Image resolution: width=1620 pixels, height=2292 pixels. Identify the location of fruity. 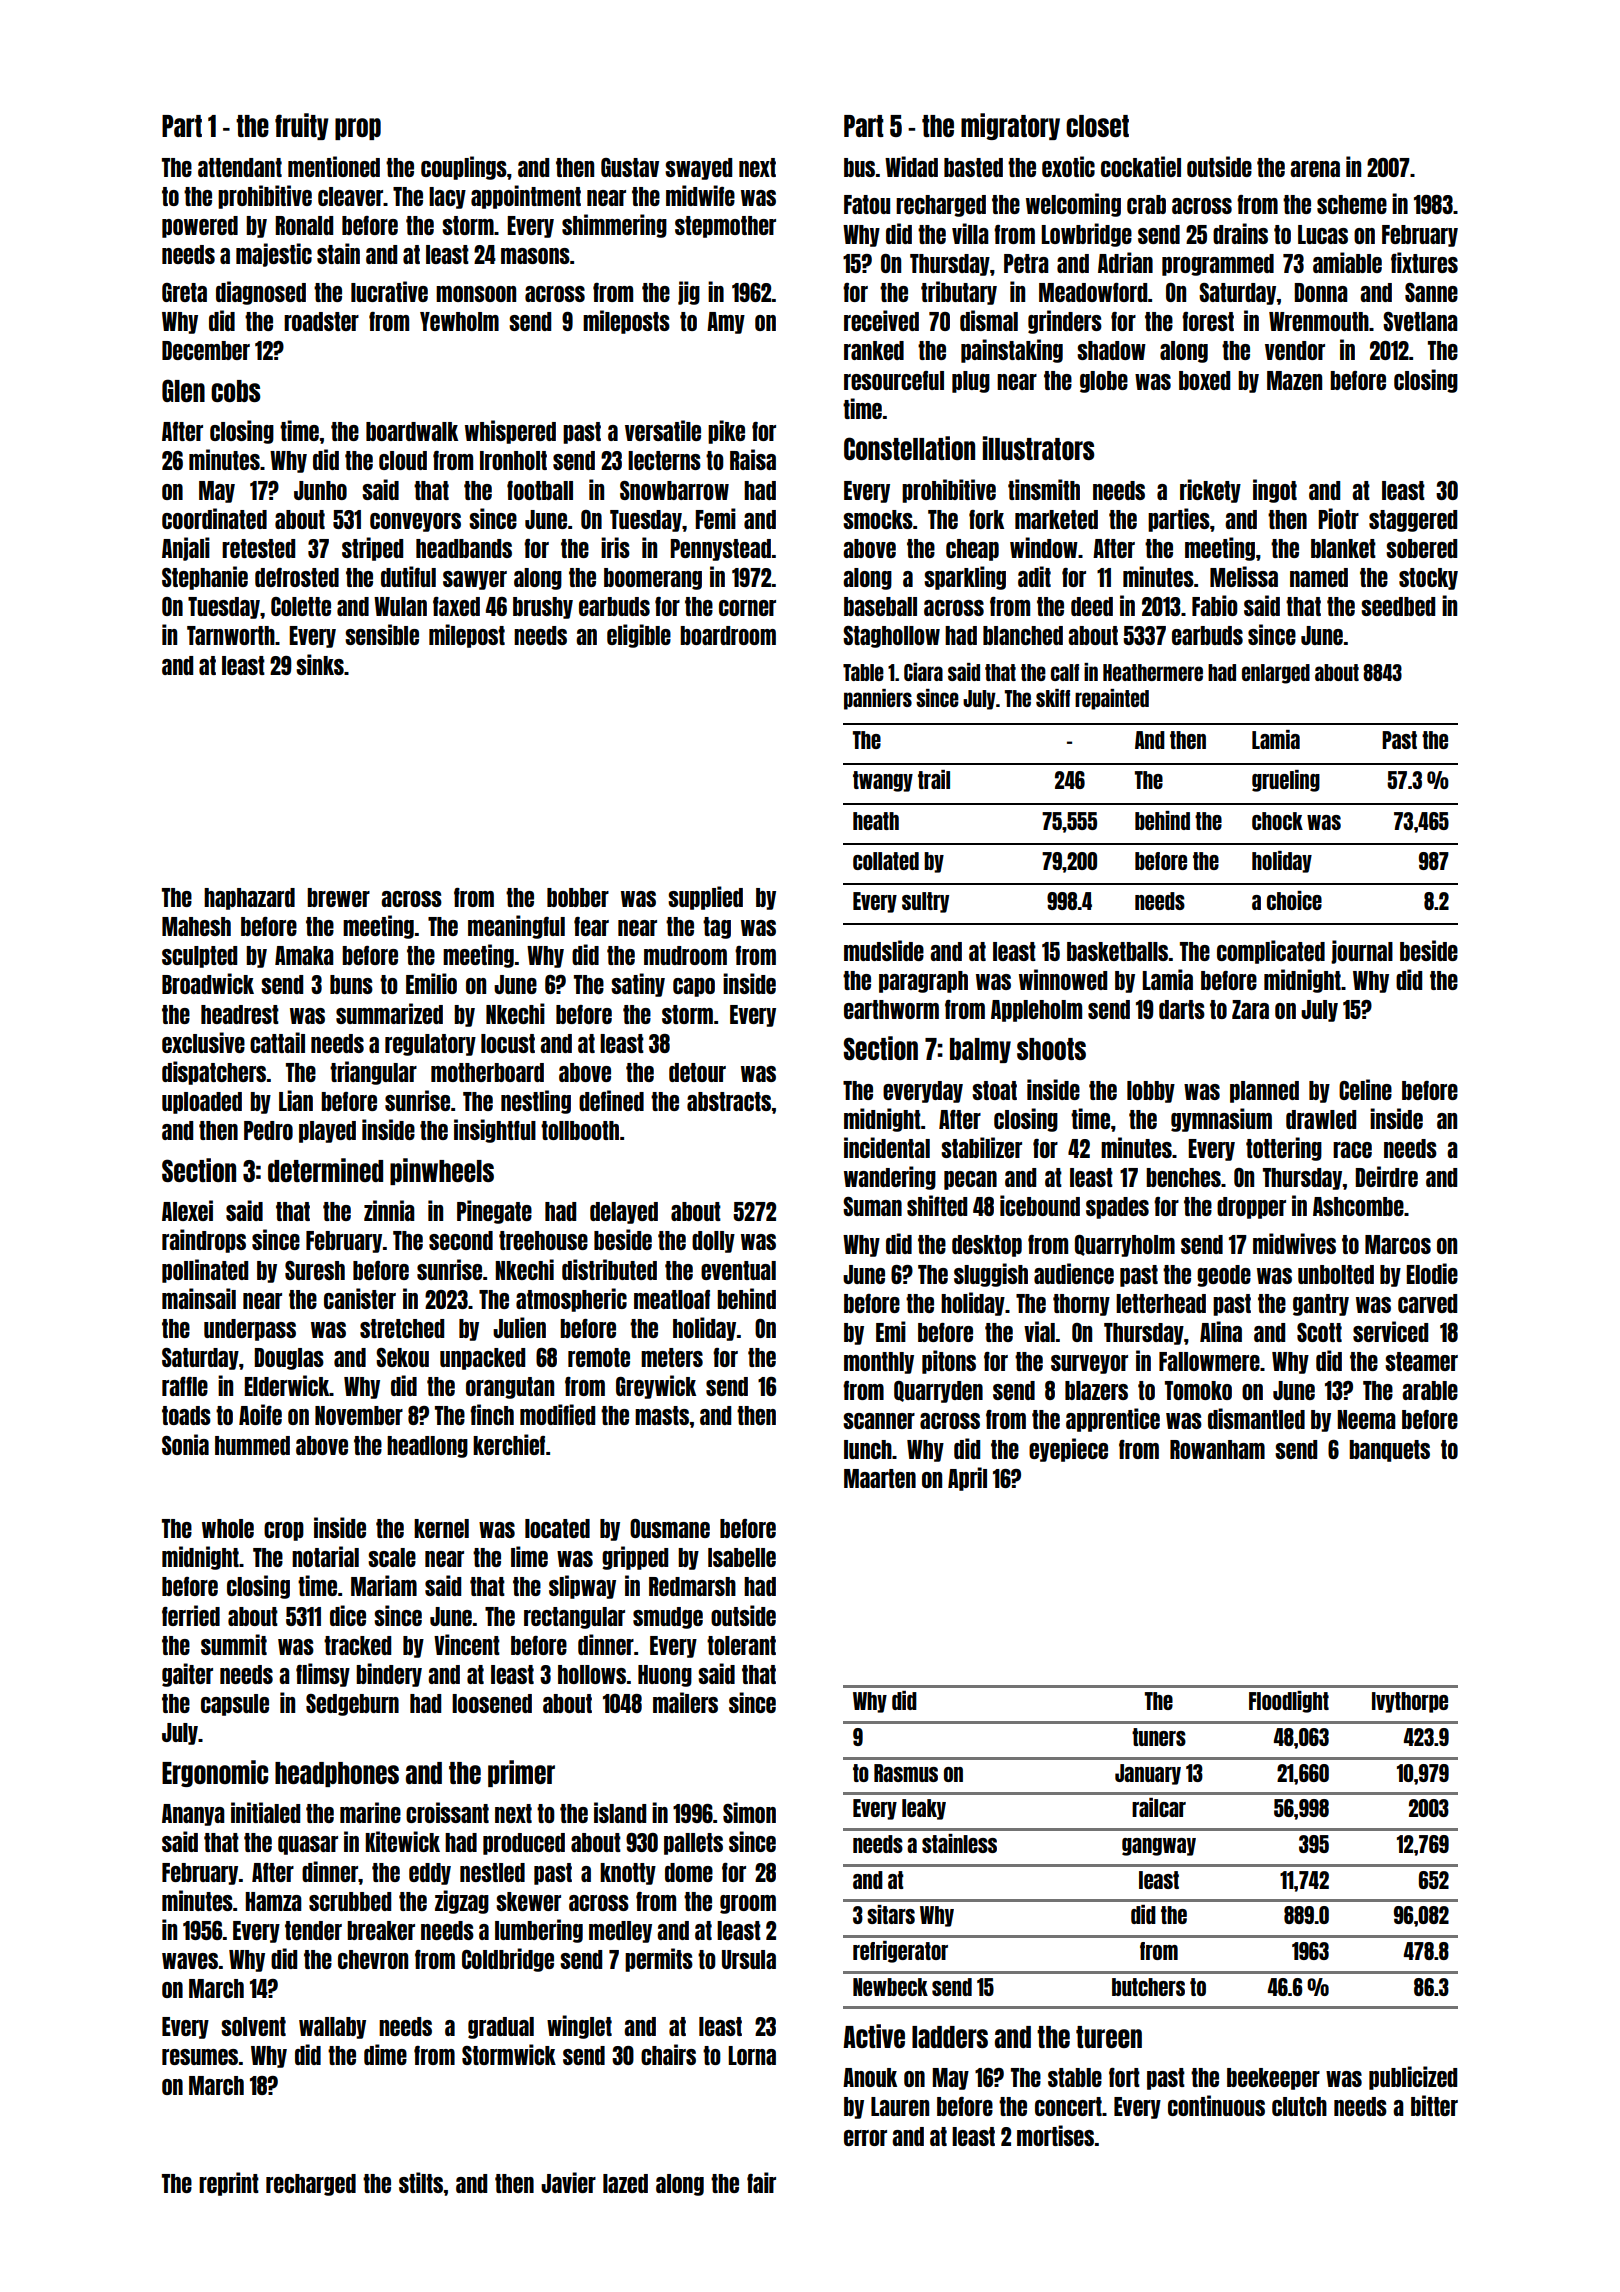
(302, 126).
